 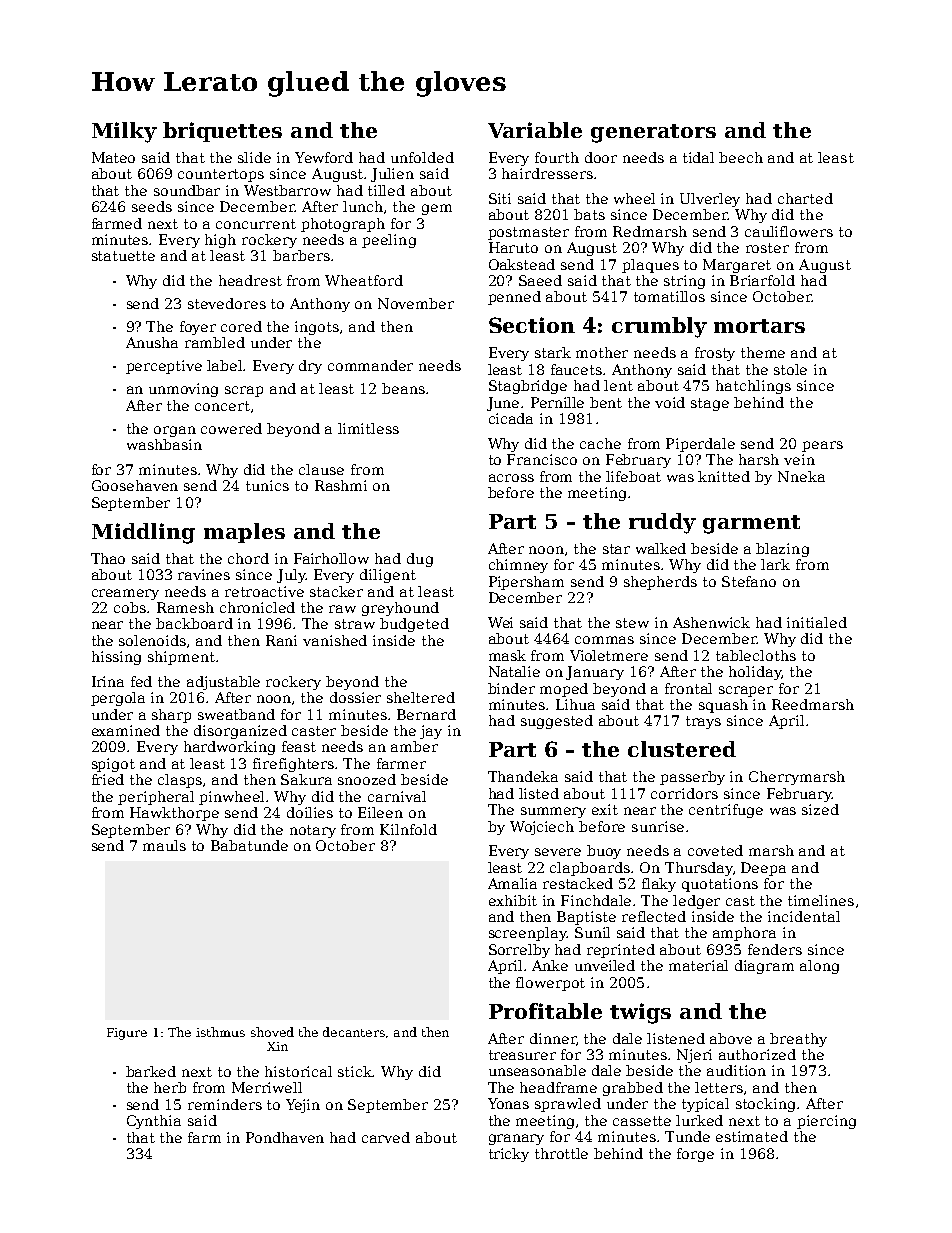 I want to click on Goosehaven, so click(x=135, y=485).
